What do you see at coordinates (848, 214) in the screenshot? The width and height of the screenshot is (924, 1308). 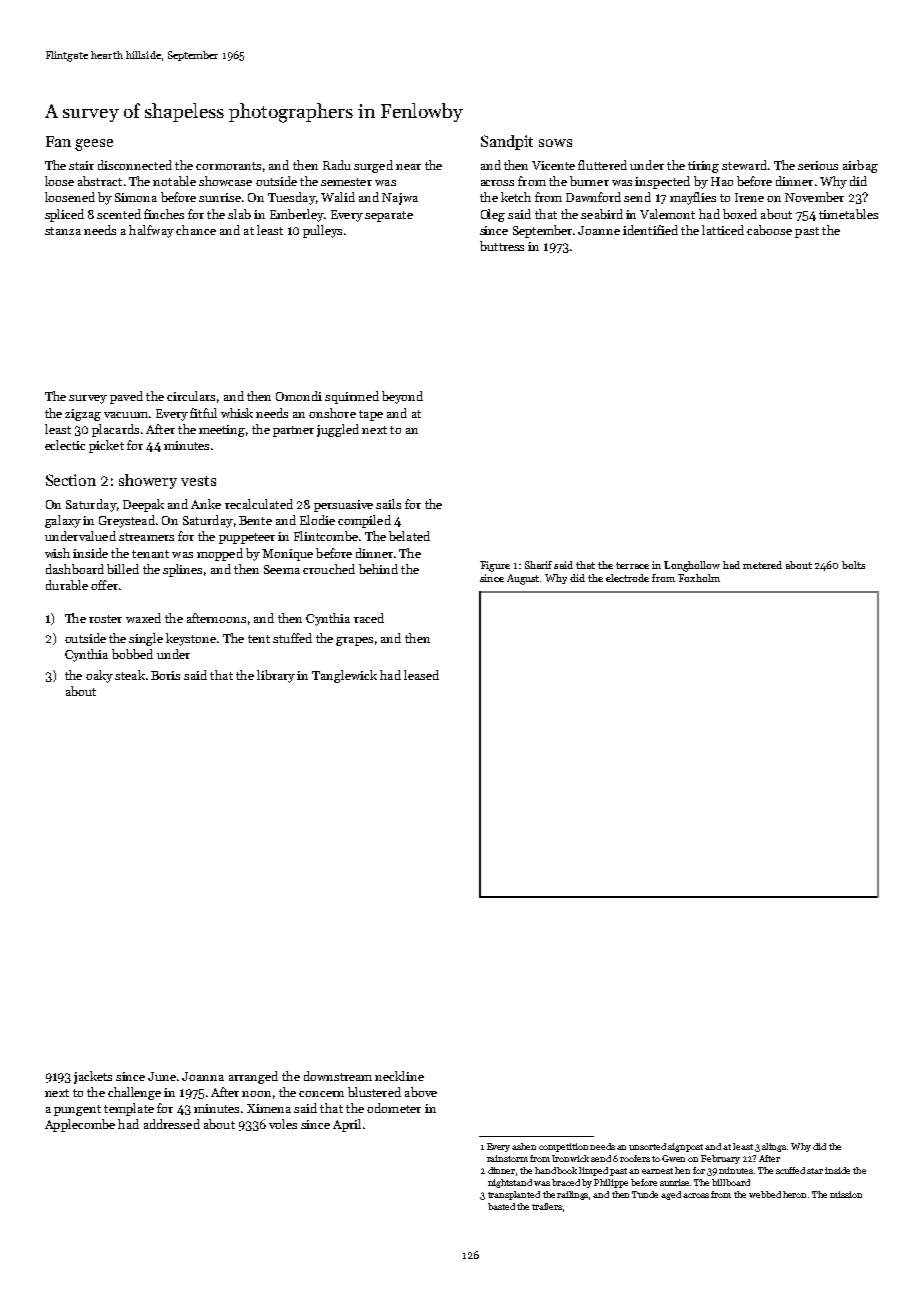 I see `timetables` at bounding box center [848, 214].
